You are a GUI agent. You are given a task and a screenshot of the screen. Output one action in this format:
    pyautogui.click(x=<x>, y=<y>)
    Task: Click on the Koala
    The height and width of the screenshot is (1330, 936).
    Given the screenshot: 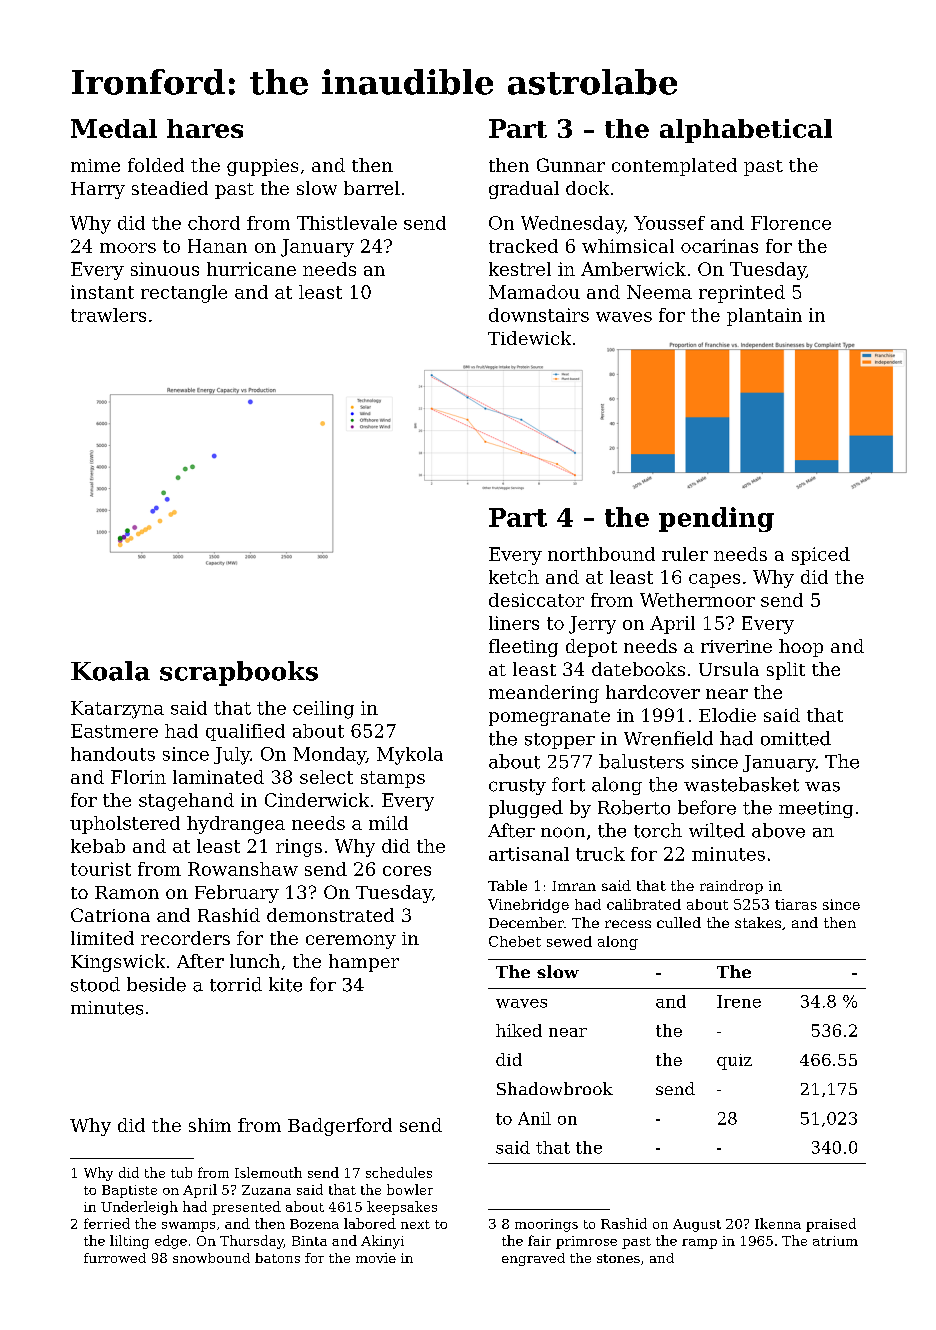 What is the action you would take?
    pyautogui.click(x=110, y=671)
